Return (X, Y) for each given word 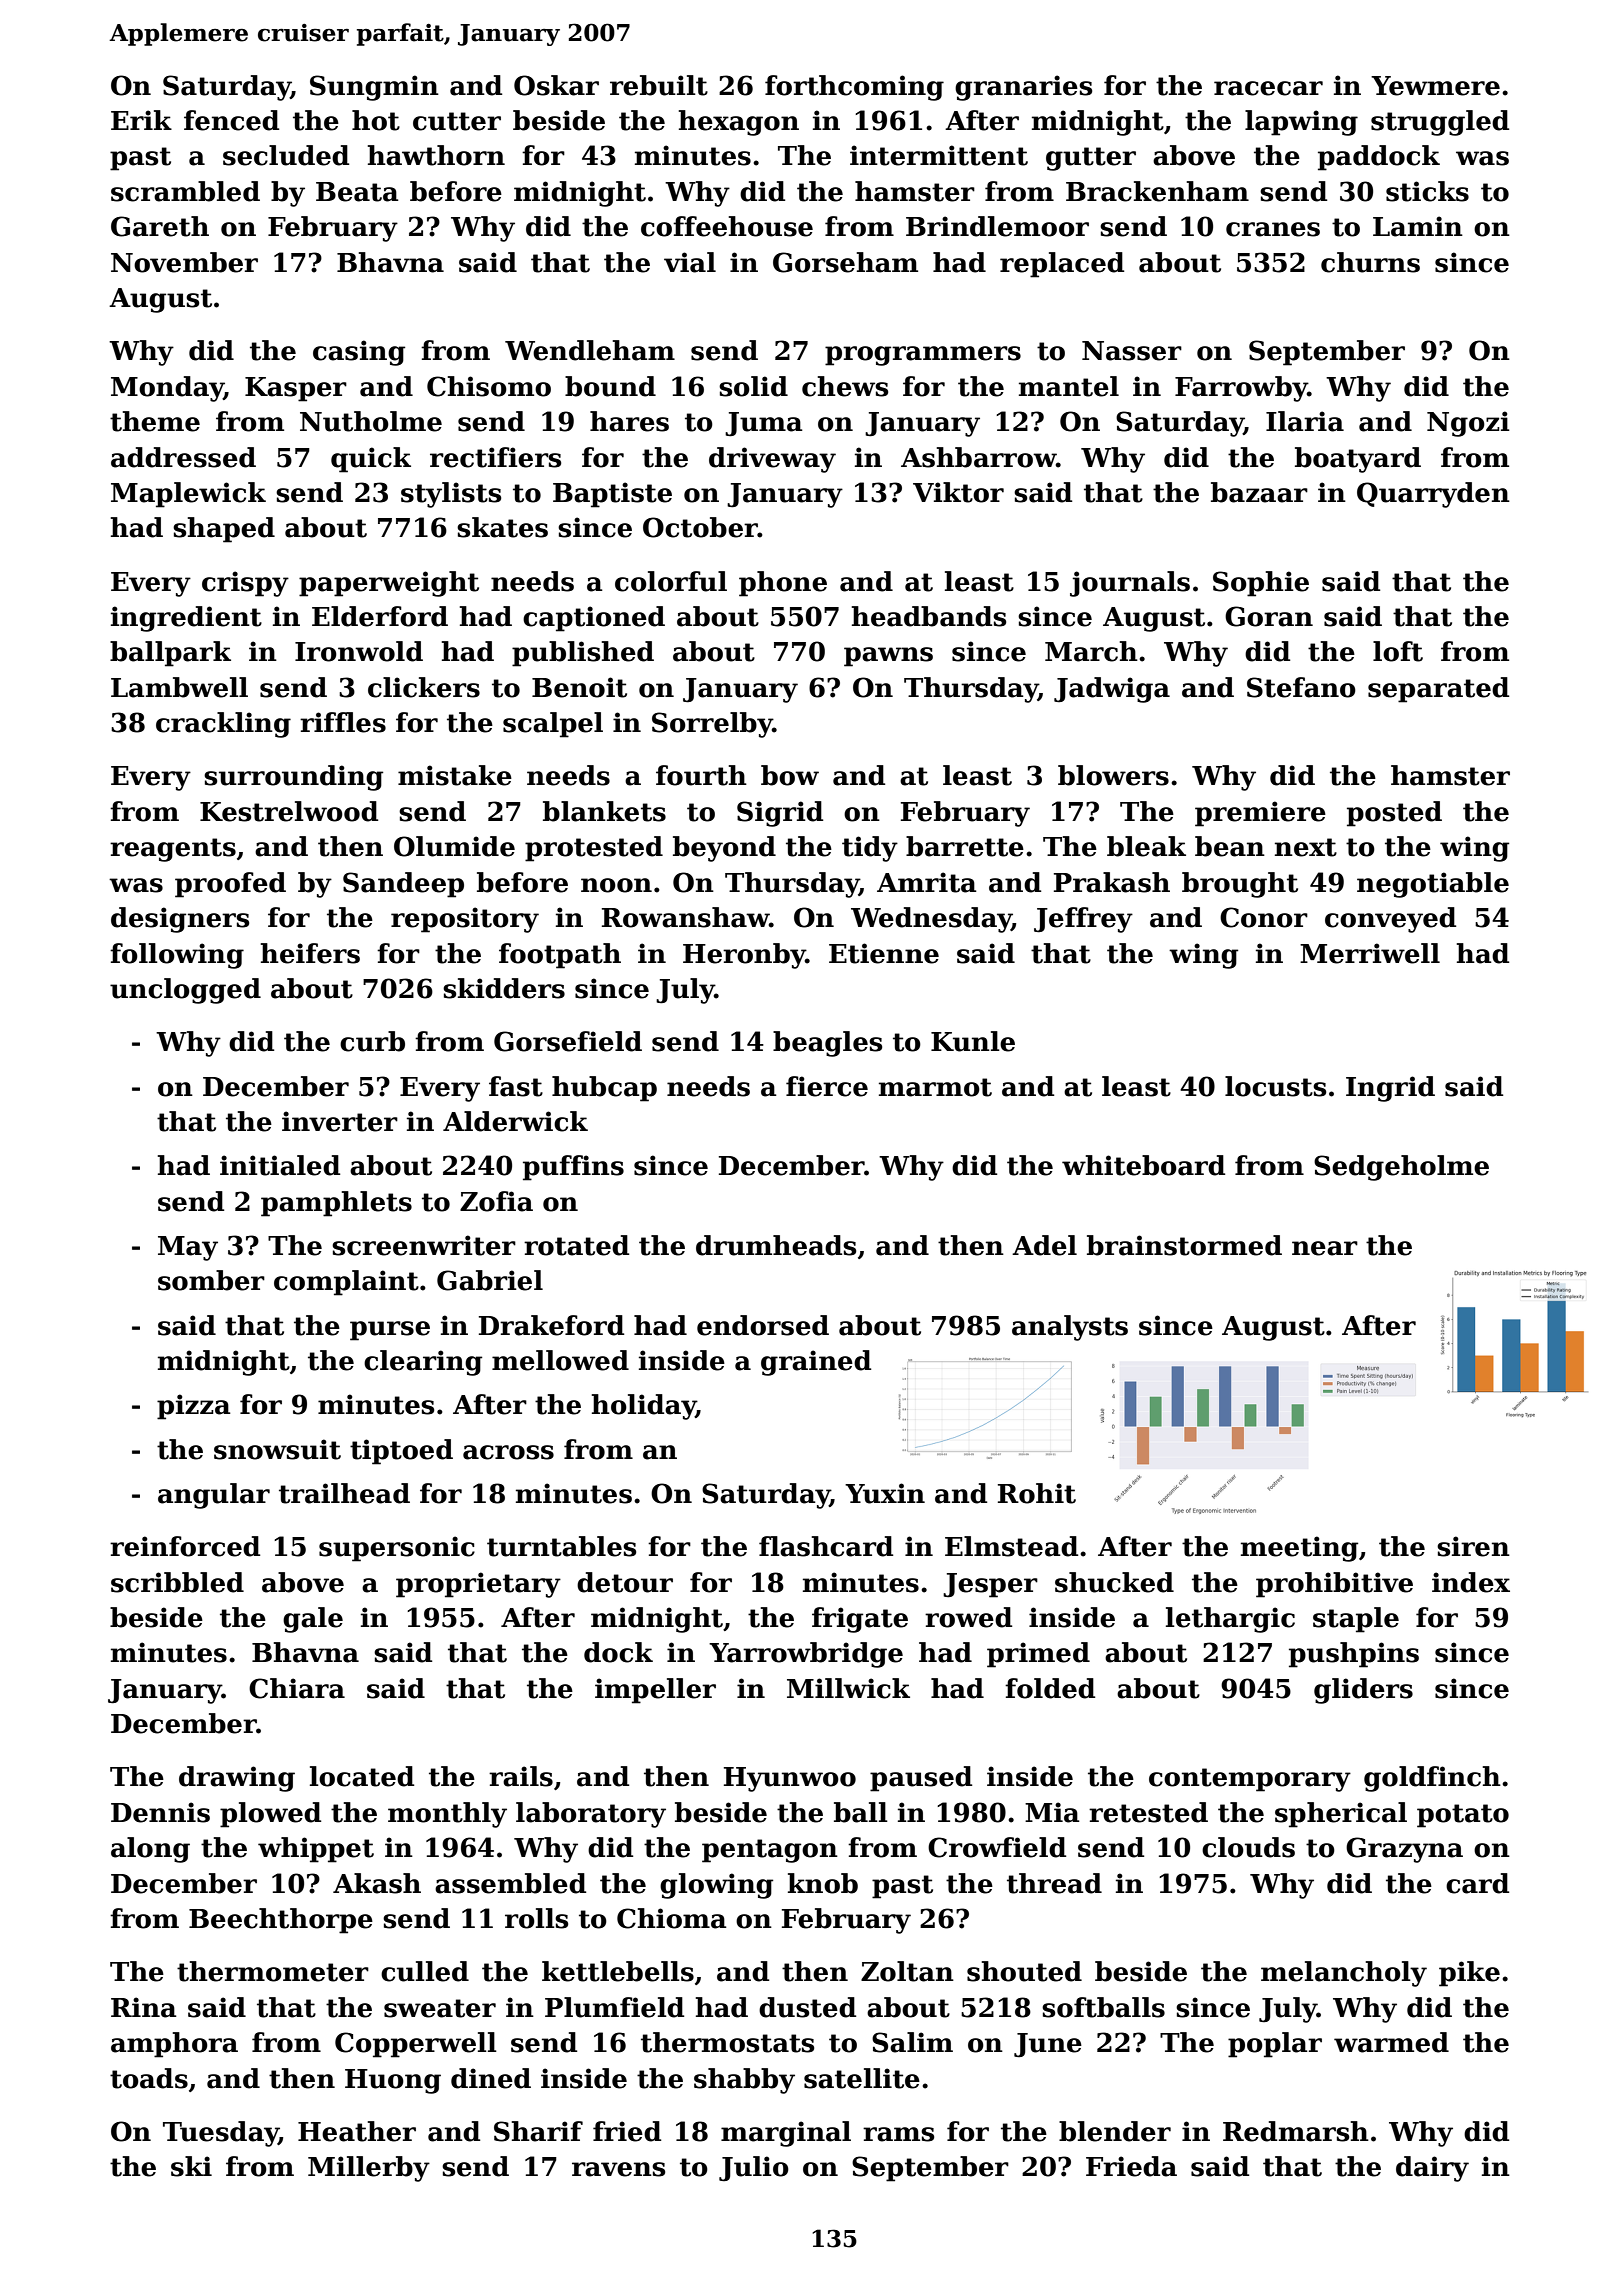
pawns (888, 657)
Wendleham (590, 350)
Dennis (160, 1812)
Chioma (672, 1918)
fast (516, 1086)
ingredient (186, 619)
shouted (1024, 1971)
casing (359, 353)
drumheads (776, 1245)
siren (1473, 1546)
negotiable (1433, 885)
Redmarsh (1296, 2131)
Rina (144, 2007)
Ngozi (1468, 424)
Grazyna (1404, 1850)
